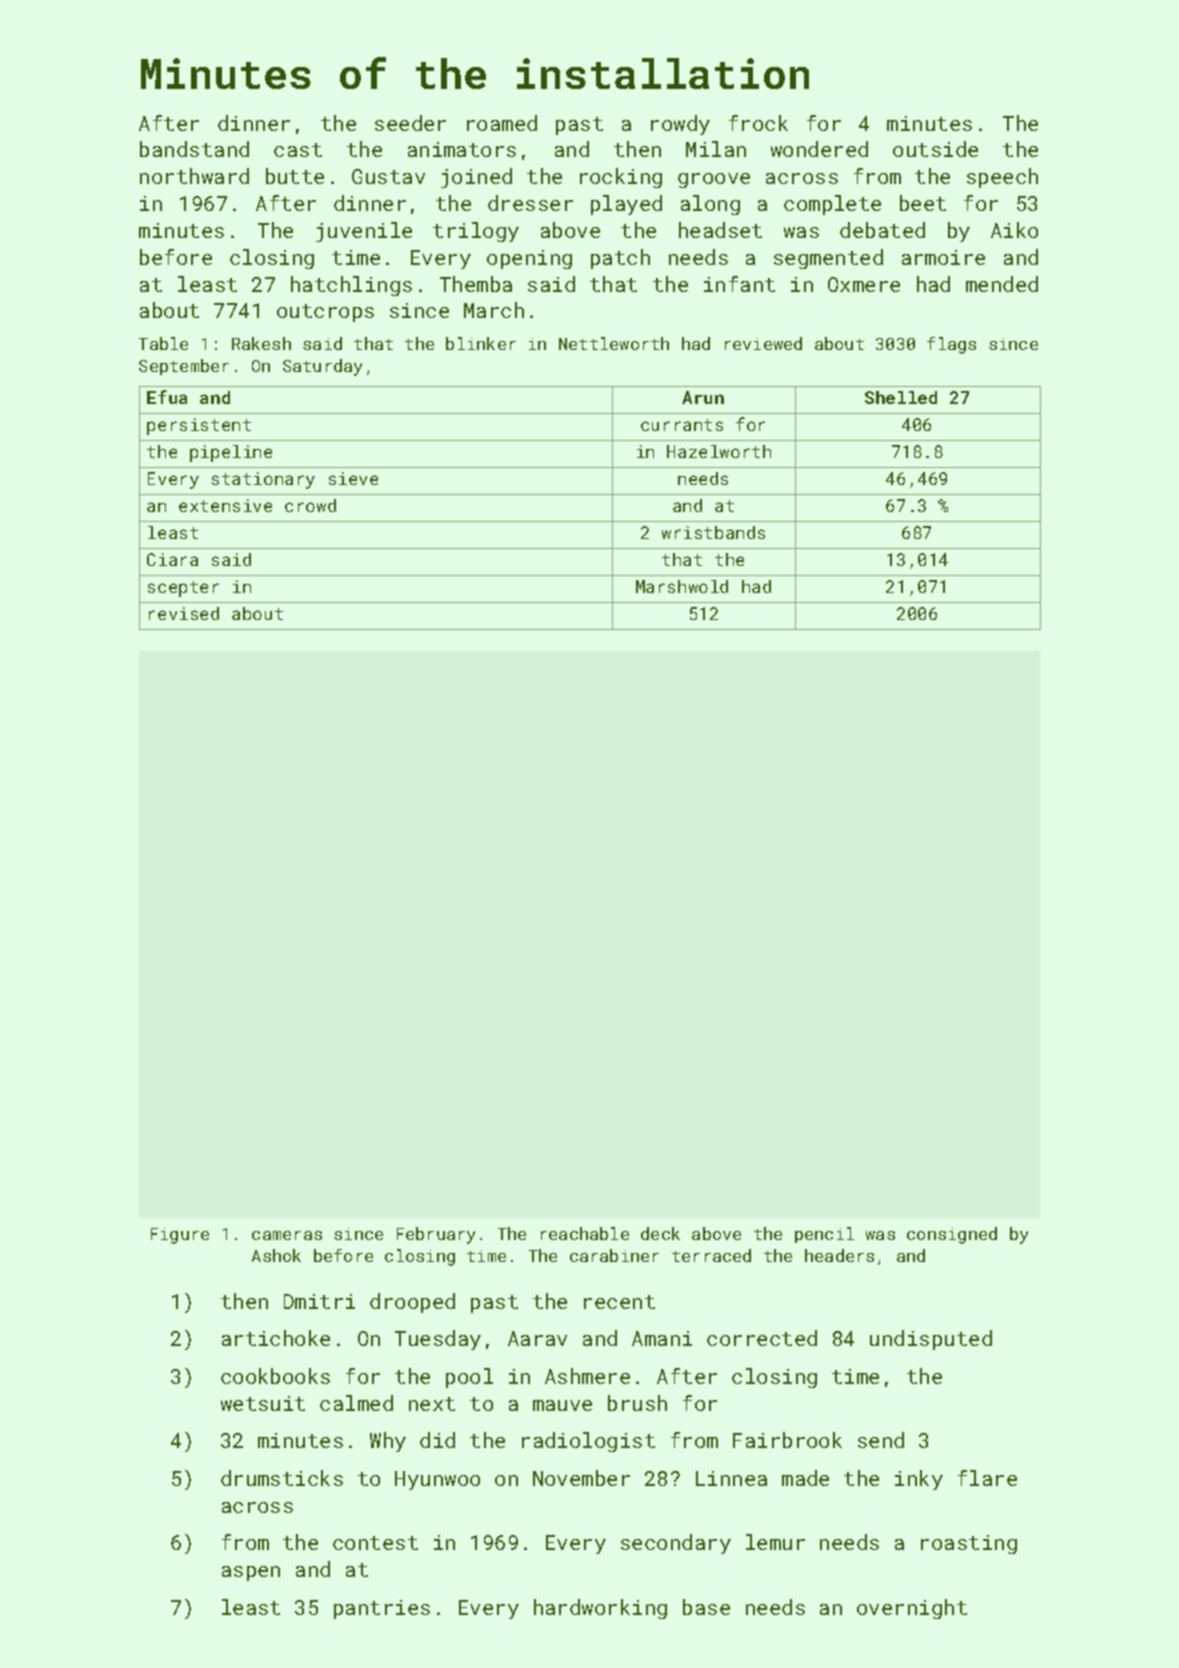 The width and height of the document is (1179, 1668). I want to click on currants, so click(682, 425).
